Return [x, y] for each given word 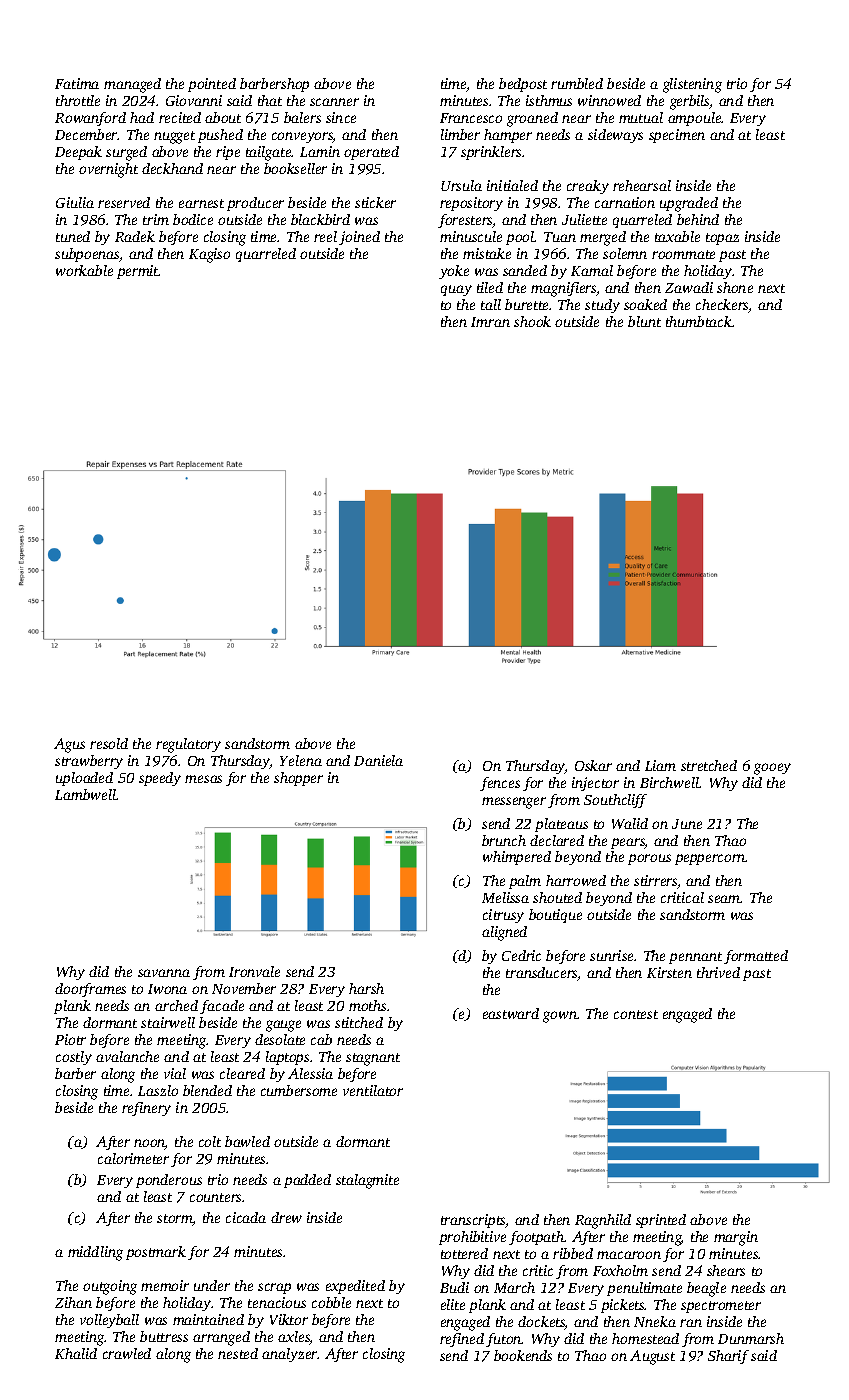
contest [636, 1014]
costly [74, 1058]
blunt [644, 321]
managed [132, 85]
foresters [465, 221]
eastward [511, 1013]
